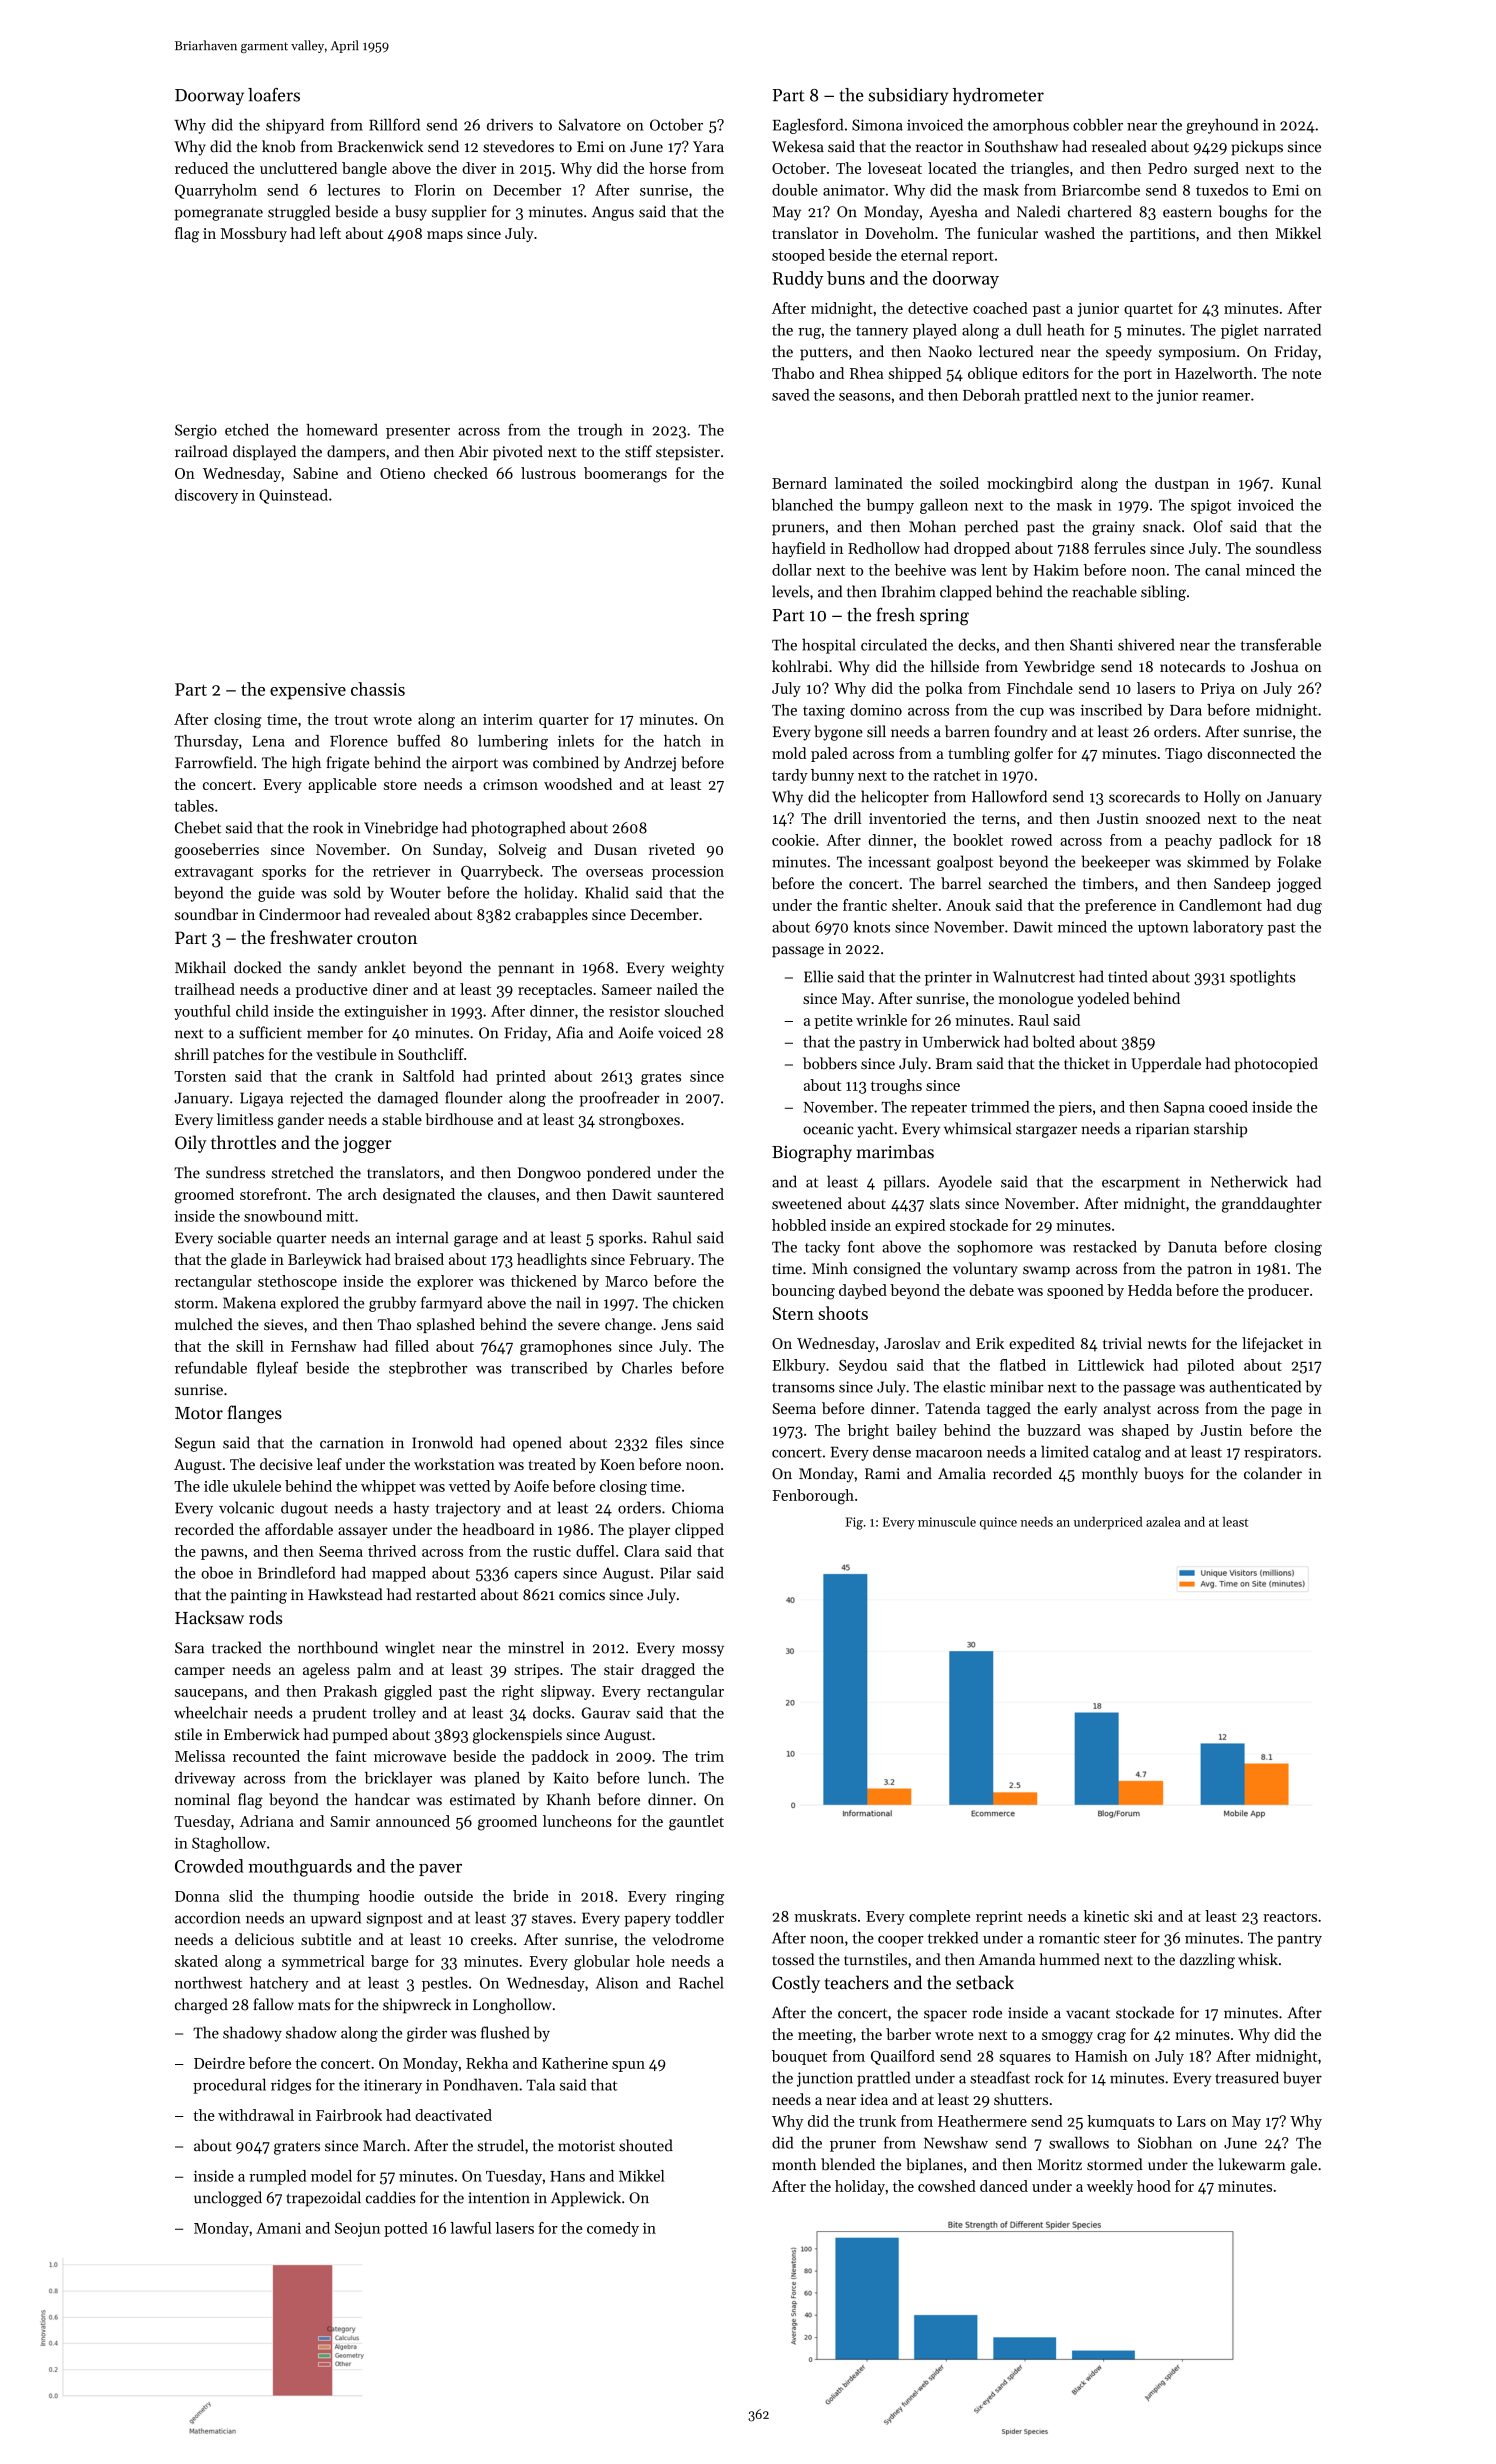 The height and width of the image is (2464, 1496). Describe the element at coordinates (813, 1497) in the image. I see `Fenborough` at that location.
